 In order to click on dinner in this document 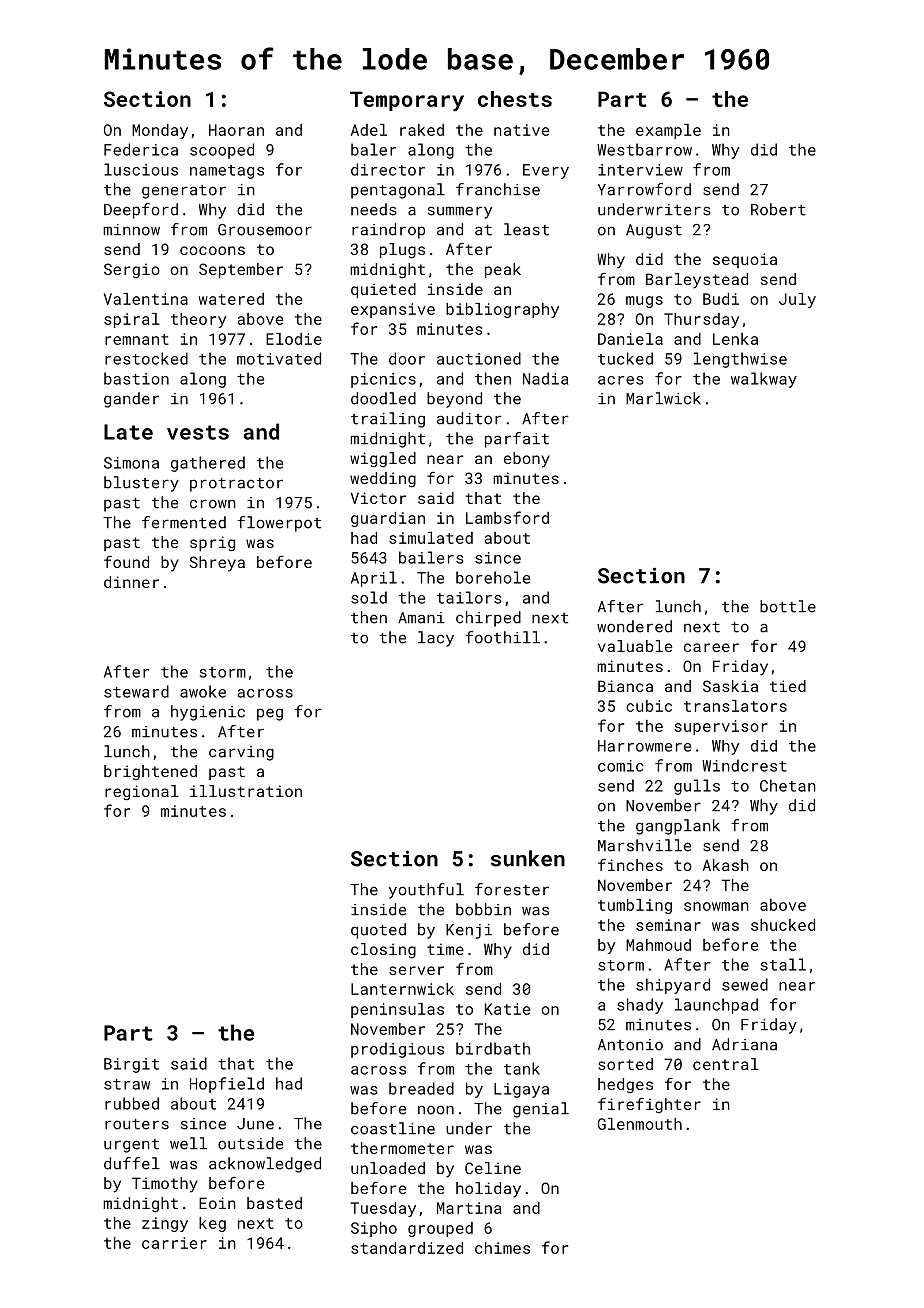, I will do `click(131, 582)`.
